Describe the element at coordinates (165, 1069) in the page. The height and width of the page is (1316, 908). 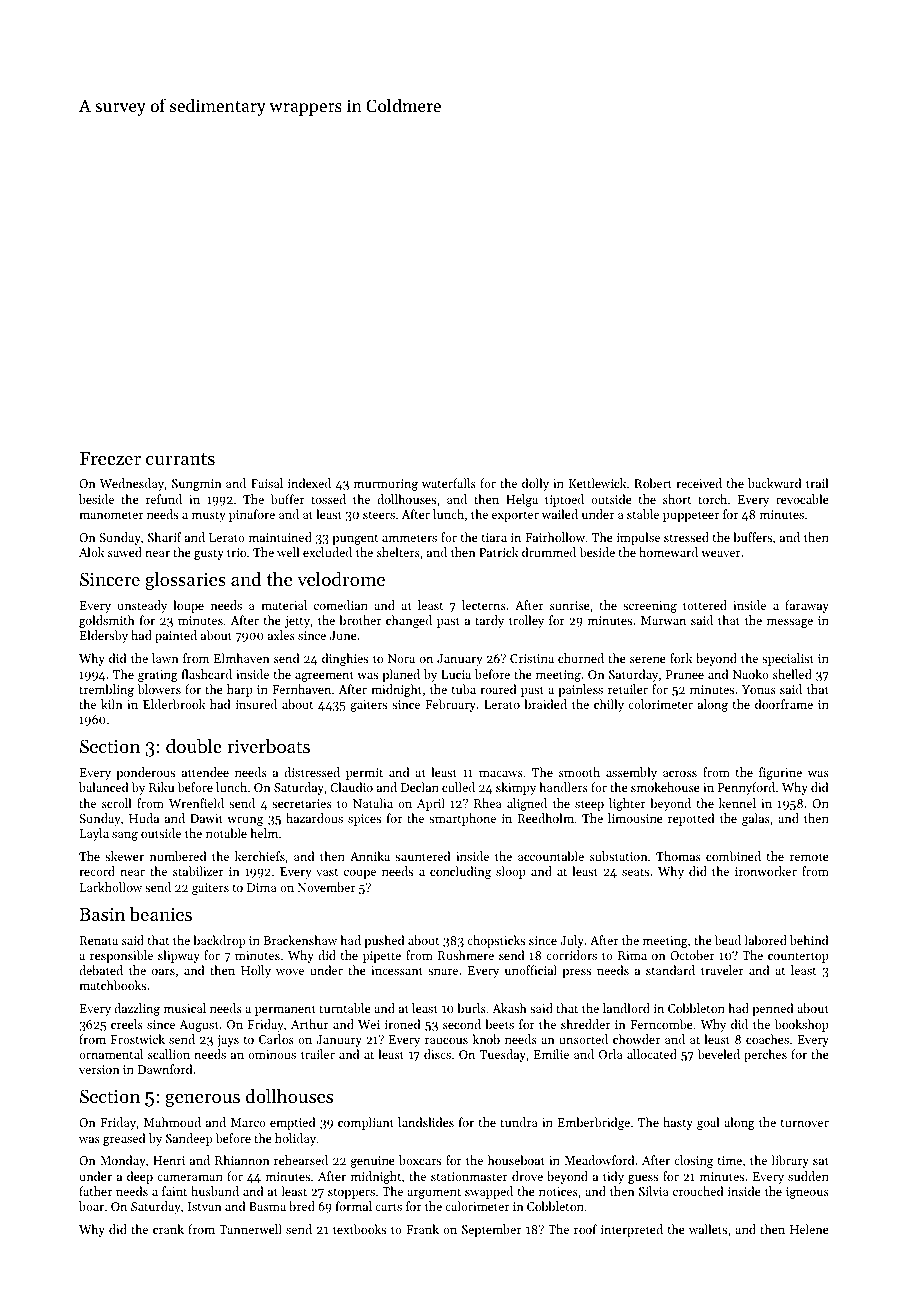
I see `Dawnford` at that location.
